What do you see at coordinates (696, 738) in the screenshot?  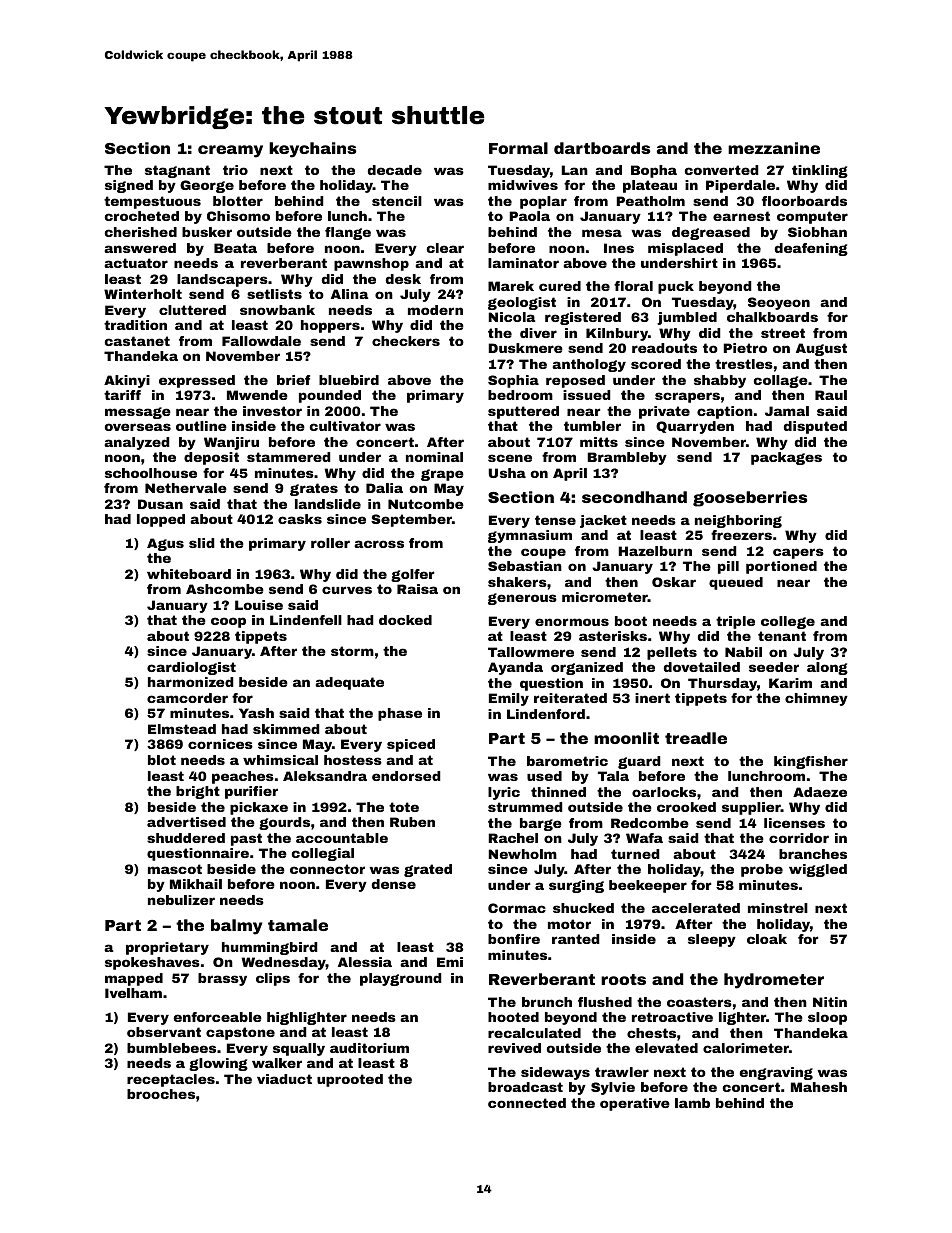 I see `treadle` at bounding box center [696, 738].
